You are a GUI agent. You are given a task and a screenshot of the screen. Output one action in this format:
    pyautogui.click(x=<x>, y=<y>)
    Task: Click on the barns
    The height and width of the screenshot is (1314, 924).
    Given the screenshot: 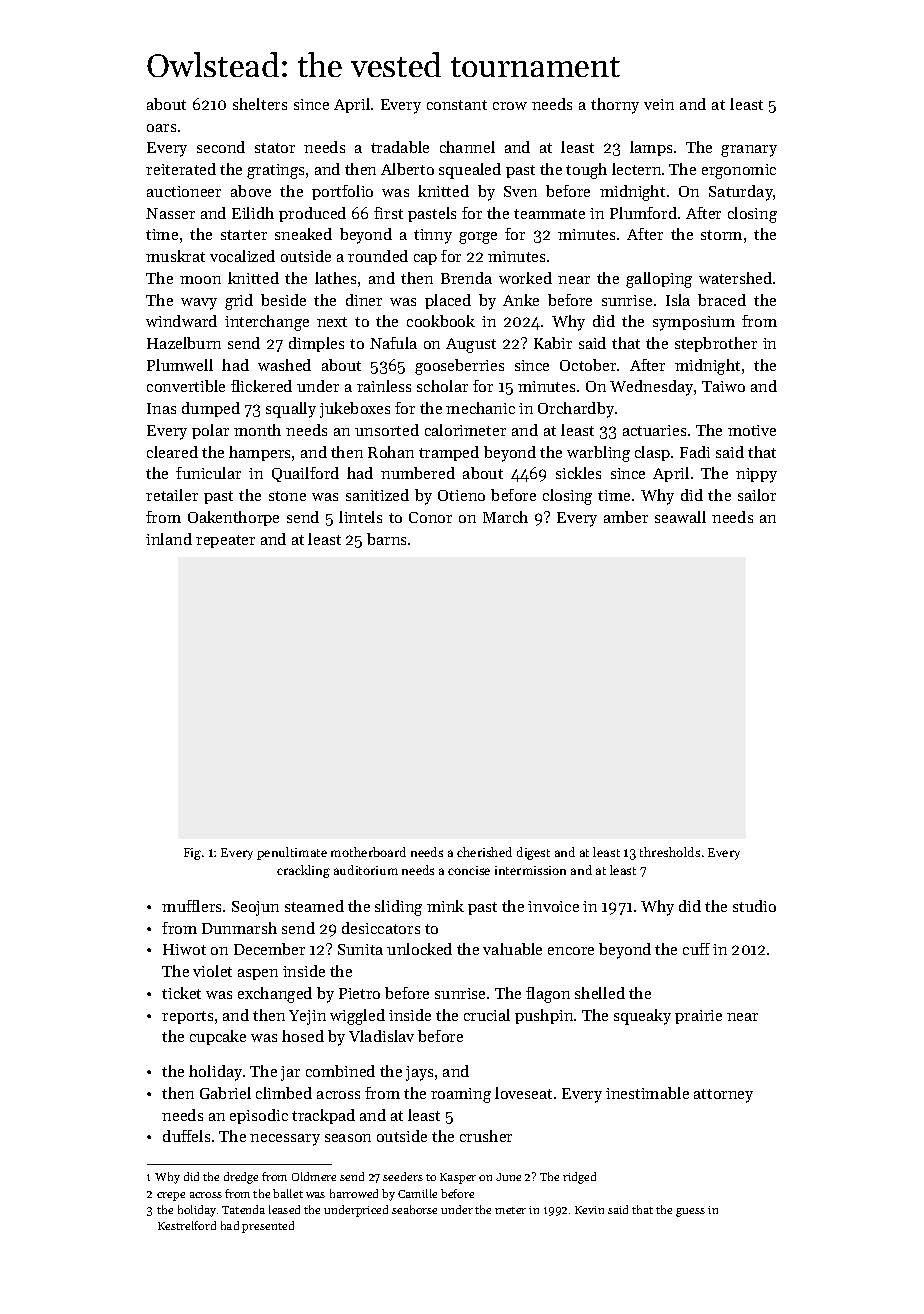 What is the action you would take?
    pyautogui.click(x=386, y=539)
